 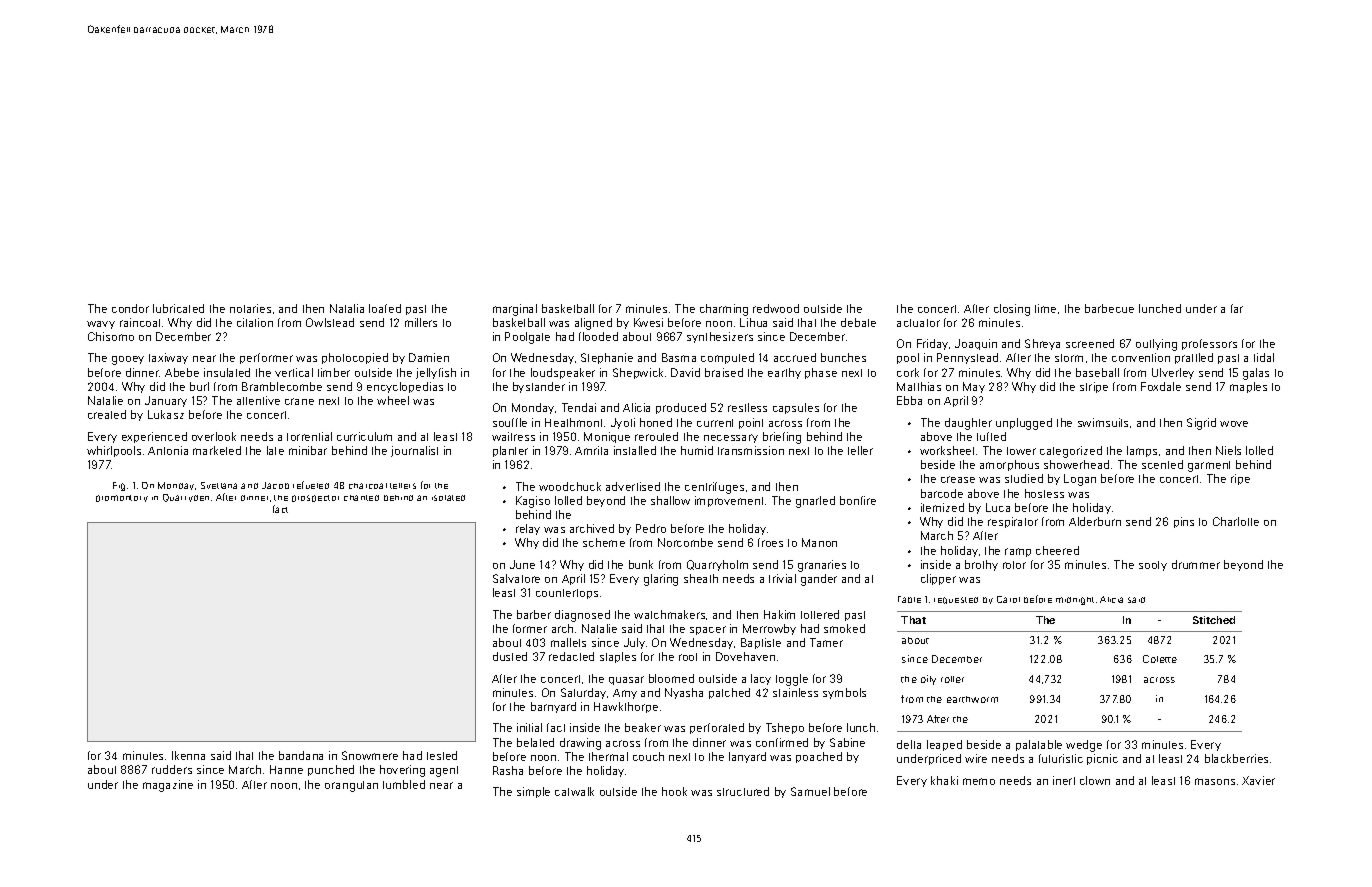 What do you see at coordinates (669, 614) in the image?
I see `watchmakers` at bounding box center [669, 614].
